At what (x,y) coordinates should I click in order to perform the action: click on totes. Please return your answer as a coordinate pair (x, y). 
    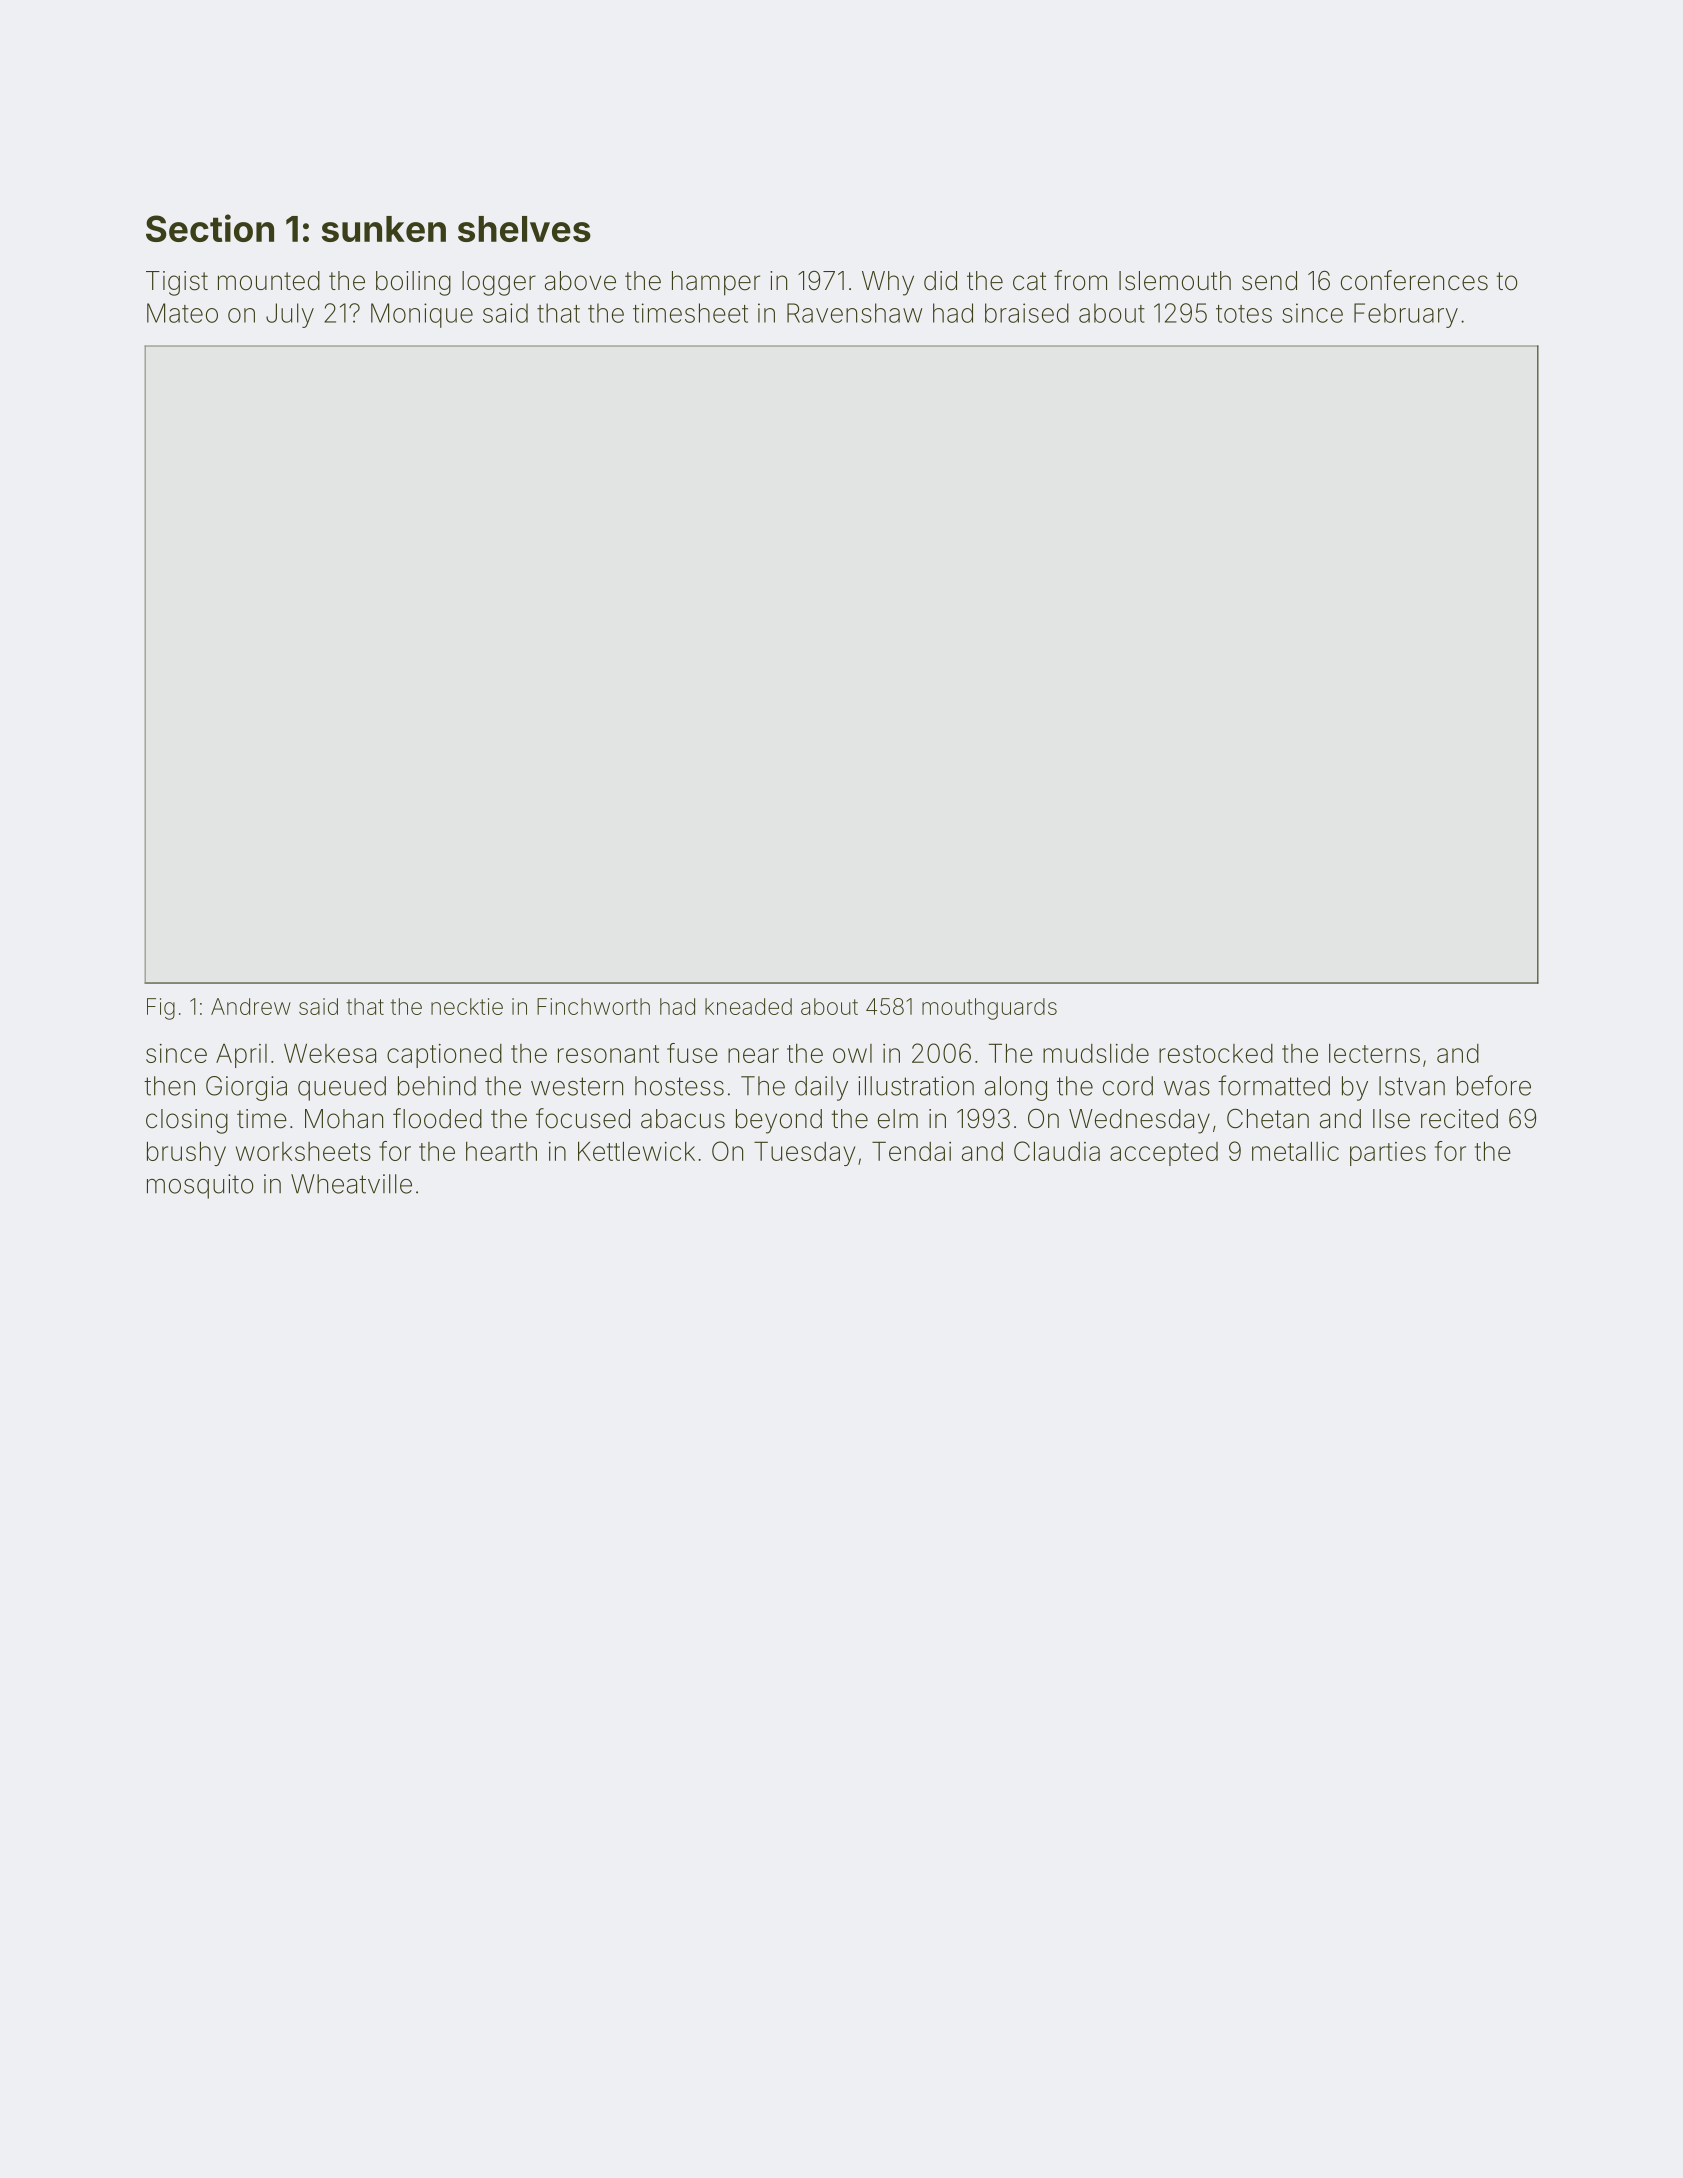
    Looking at the image, I should click on (1244, 314).
